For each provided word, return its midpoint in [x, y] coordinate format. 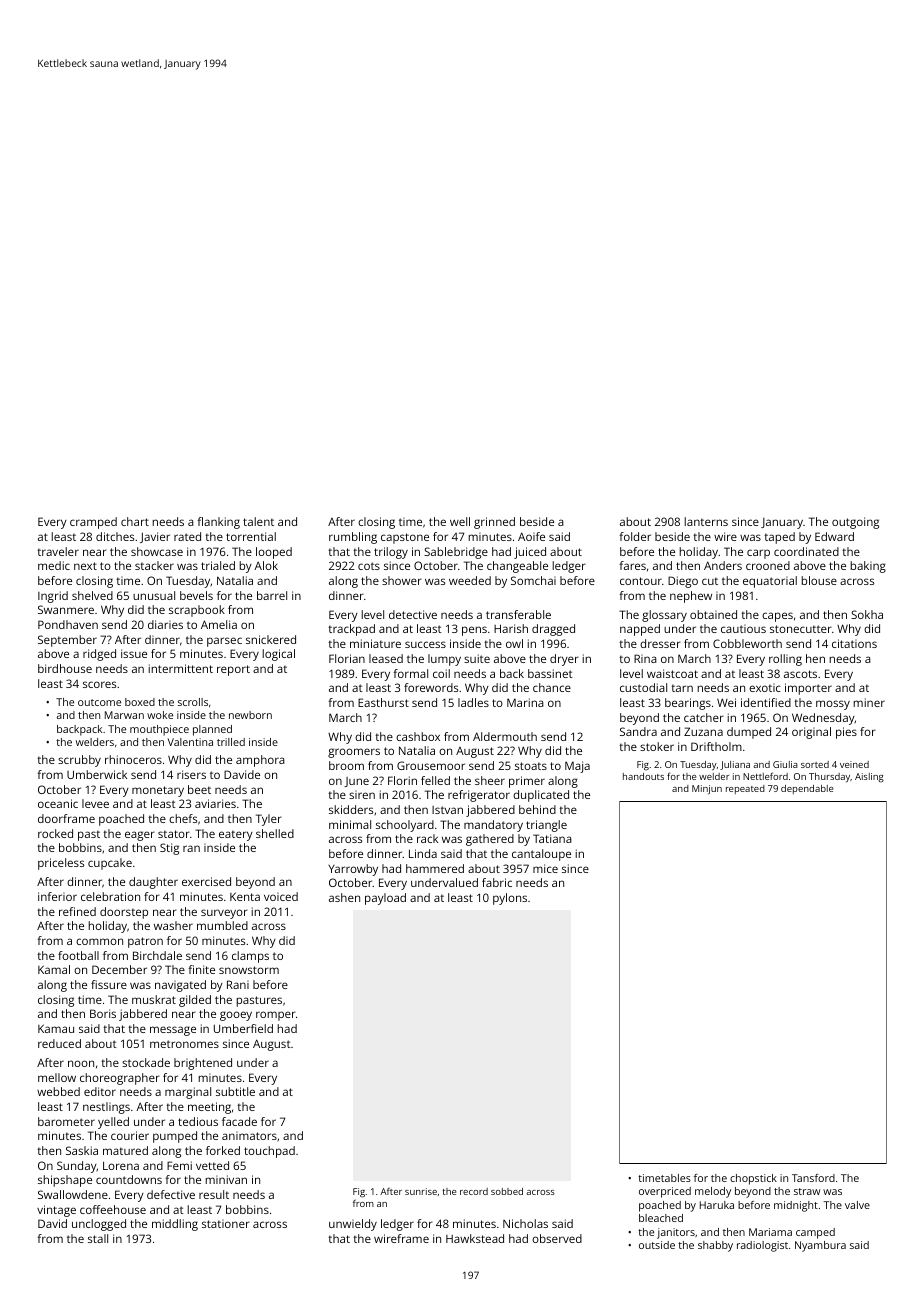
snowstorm [249, 970]
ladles [473, 702]
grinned [494, 523]
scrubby [79, 761]
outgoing [855, 523]
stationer [226, 1223]
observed [557, 1238]
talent [258, 521]
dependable [807, 789]
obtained [713, 614]
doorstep [124, 913]
